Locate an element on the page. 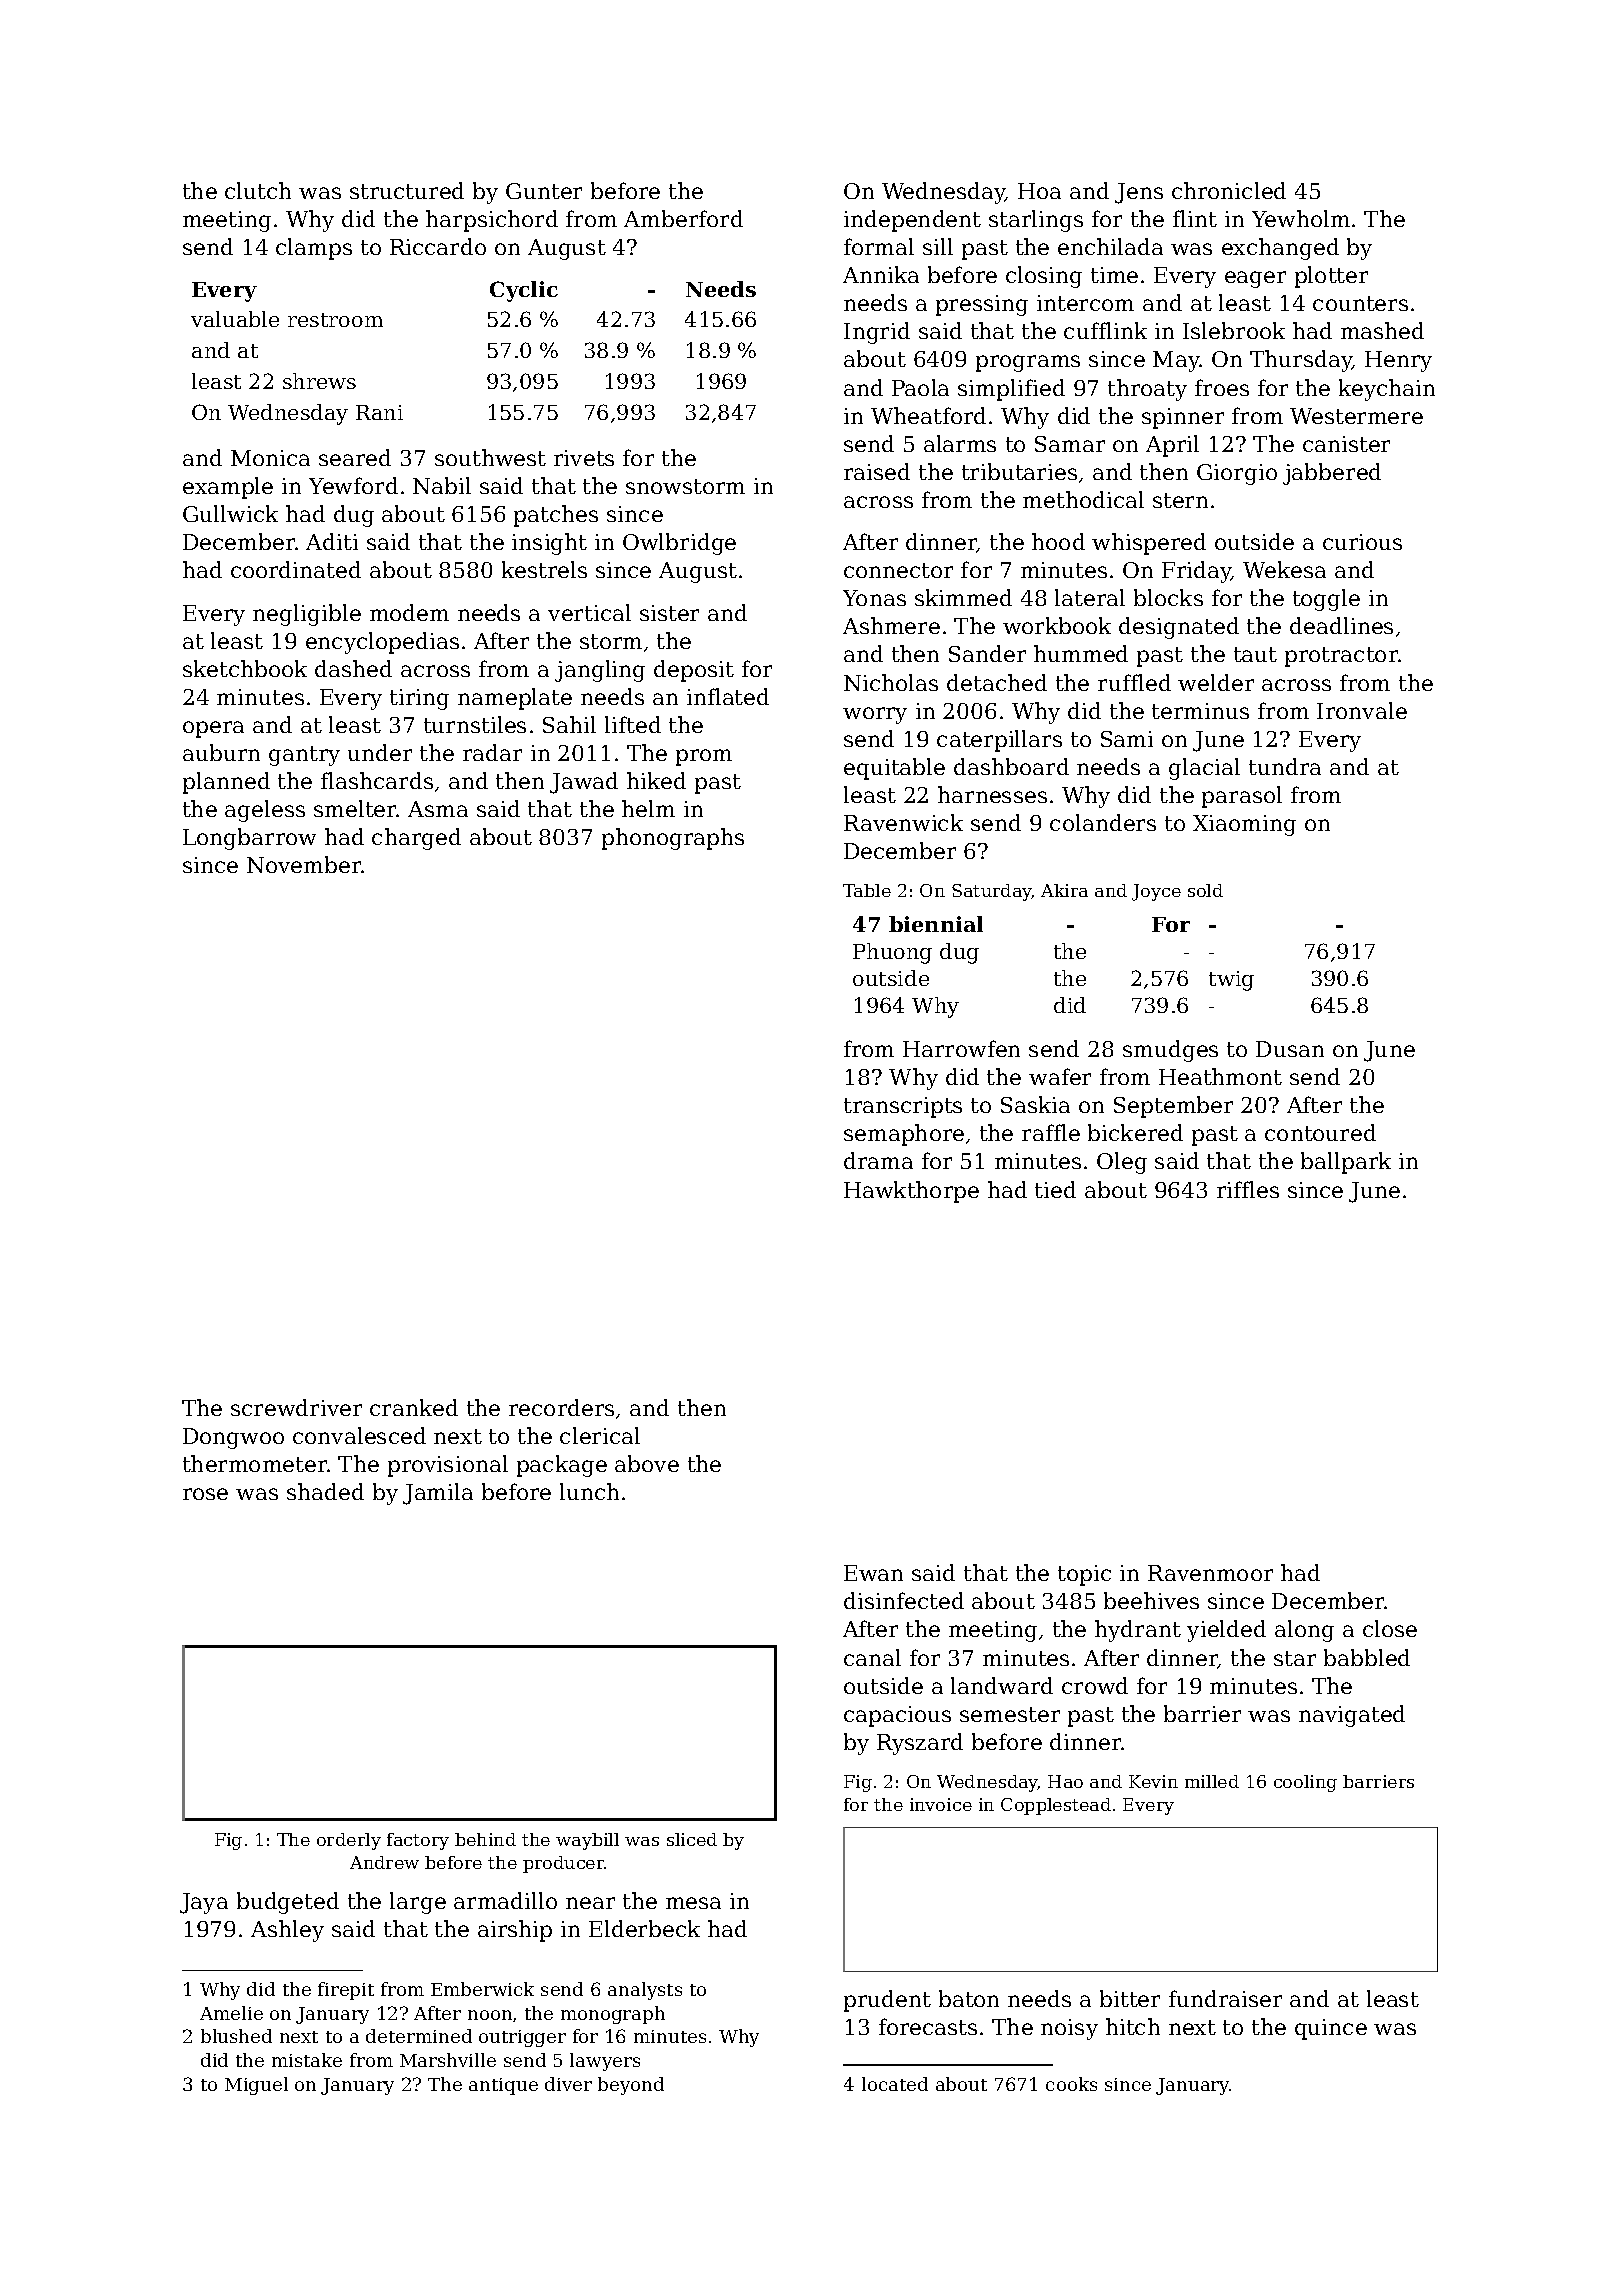 The image size is (1620, 2292). prudent is located at coordinates (887, 2001).
